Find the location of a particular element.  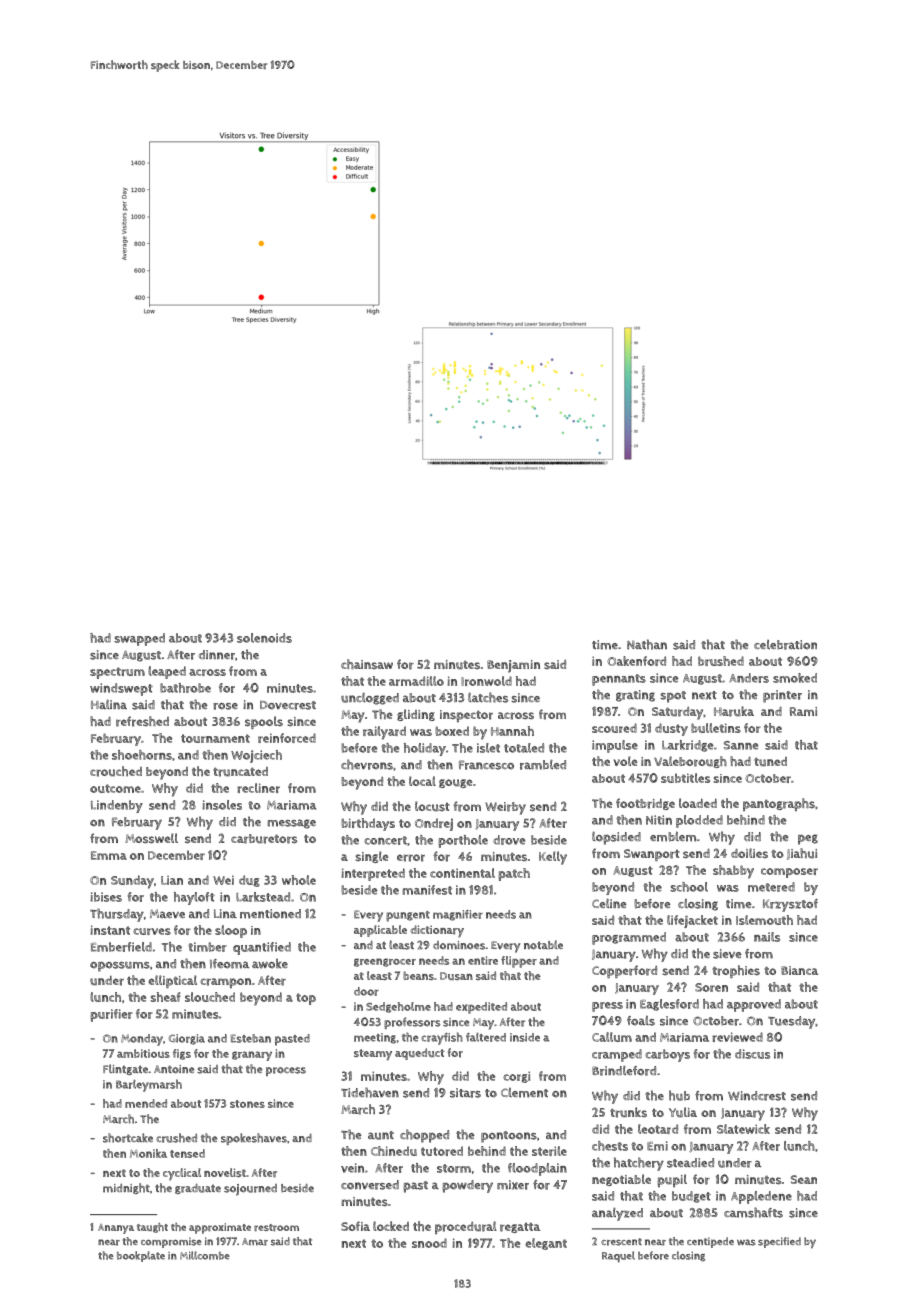

Nathan is located at coordinates (647, 644).
